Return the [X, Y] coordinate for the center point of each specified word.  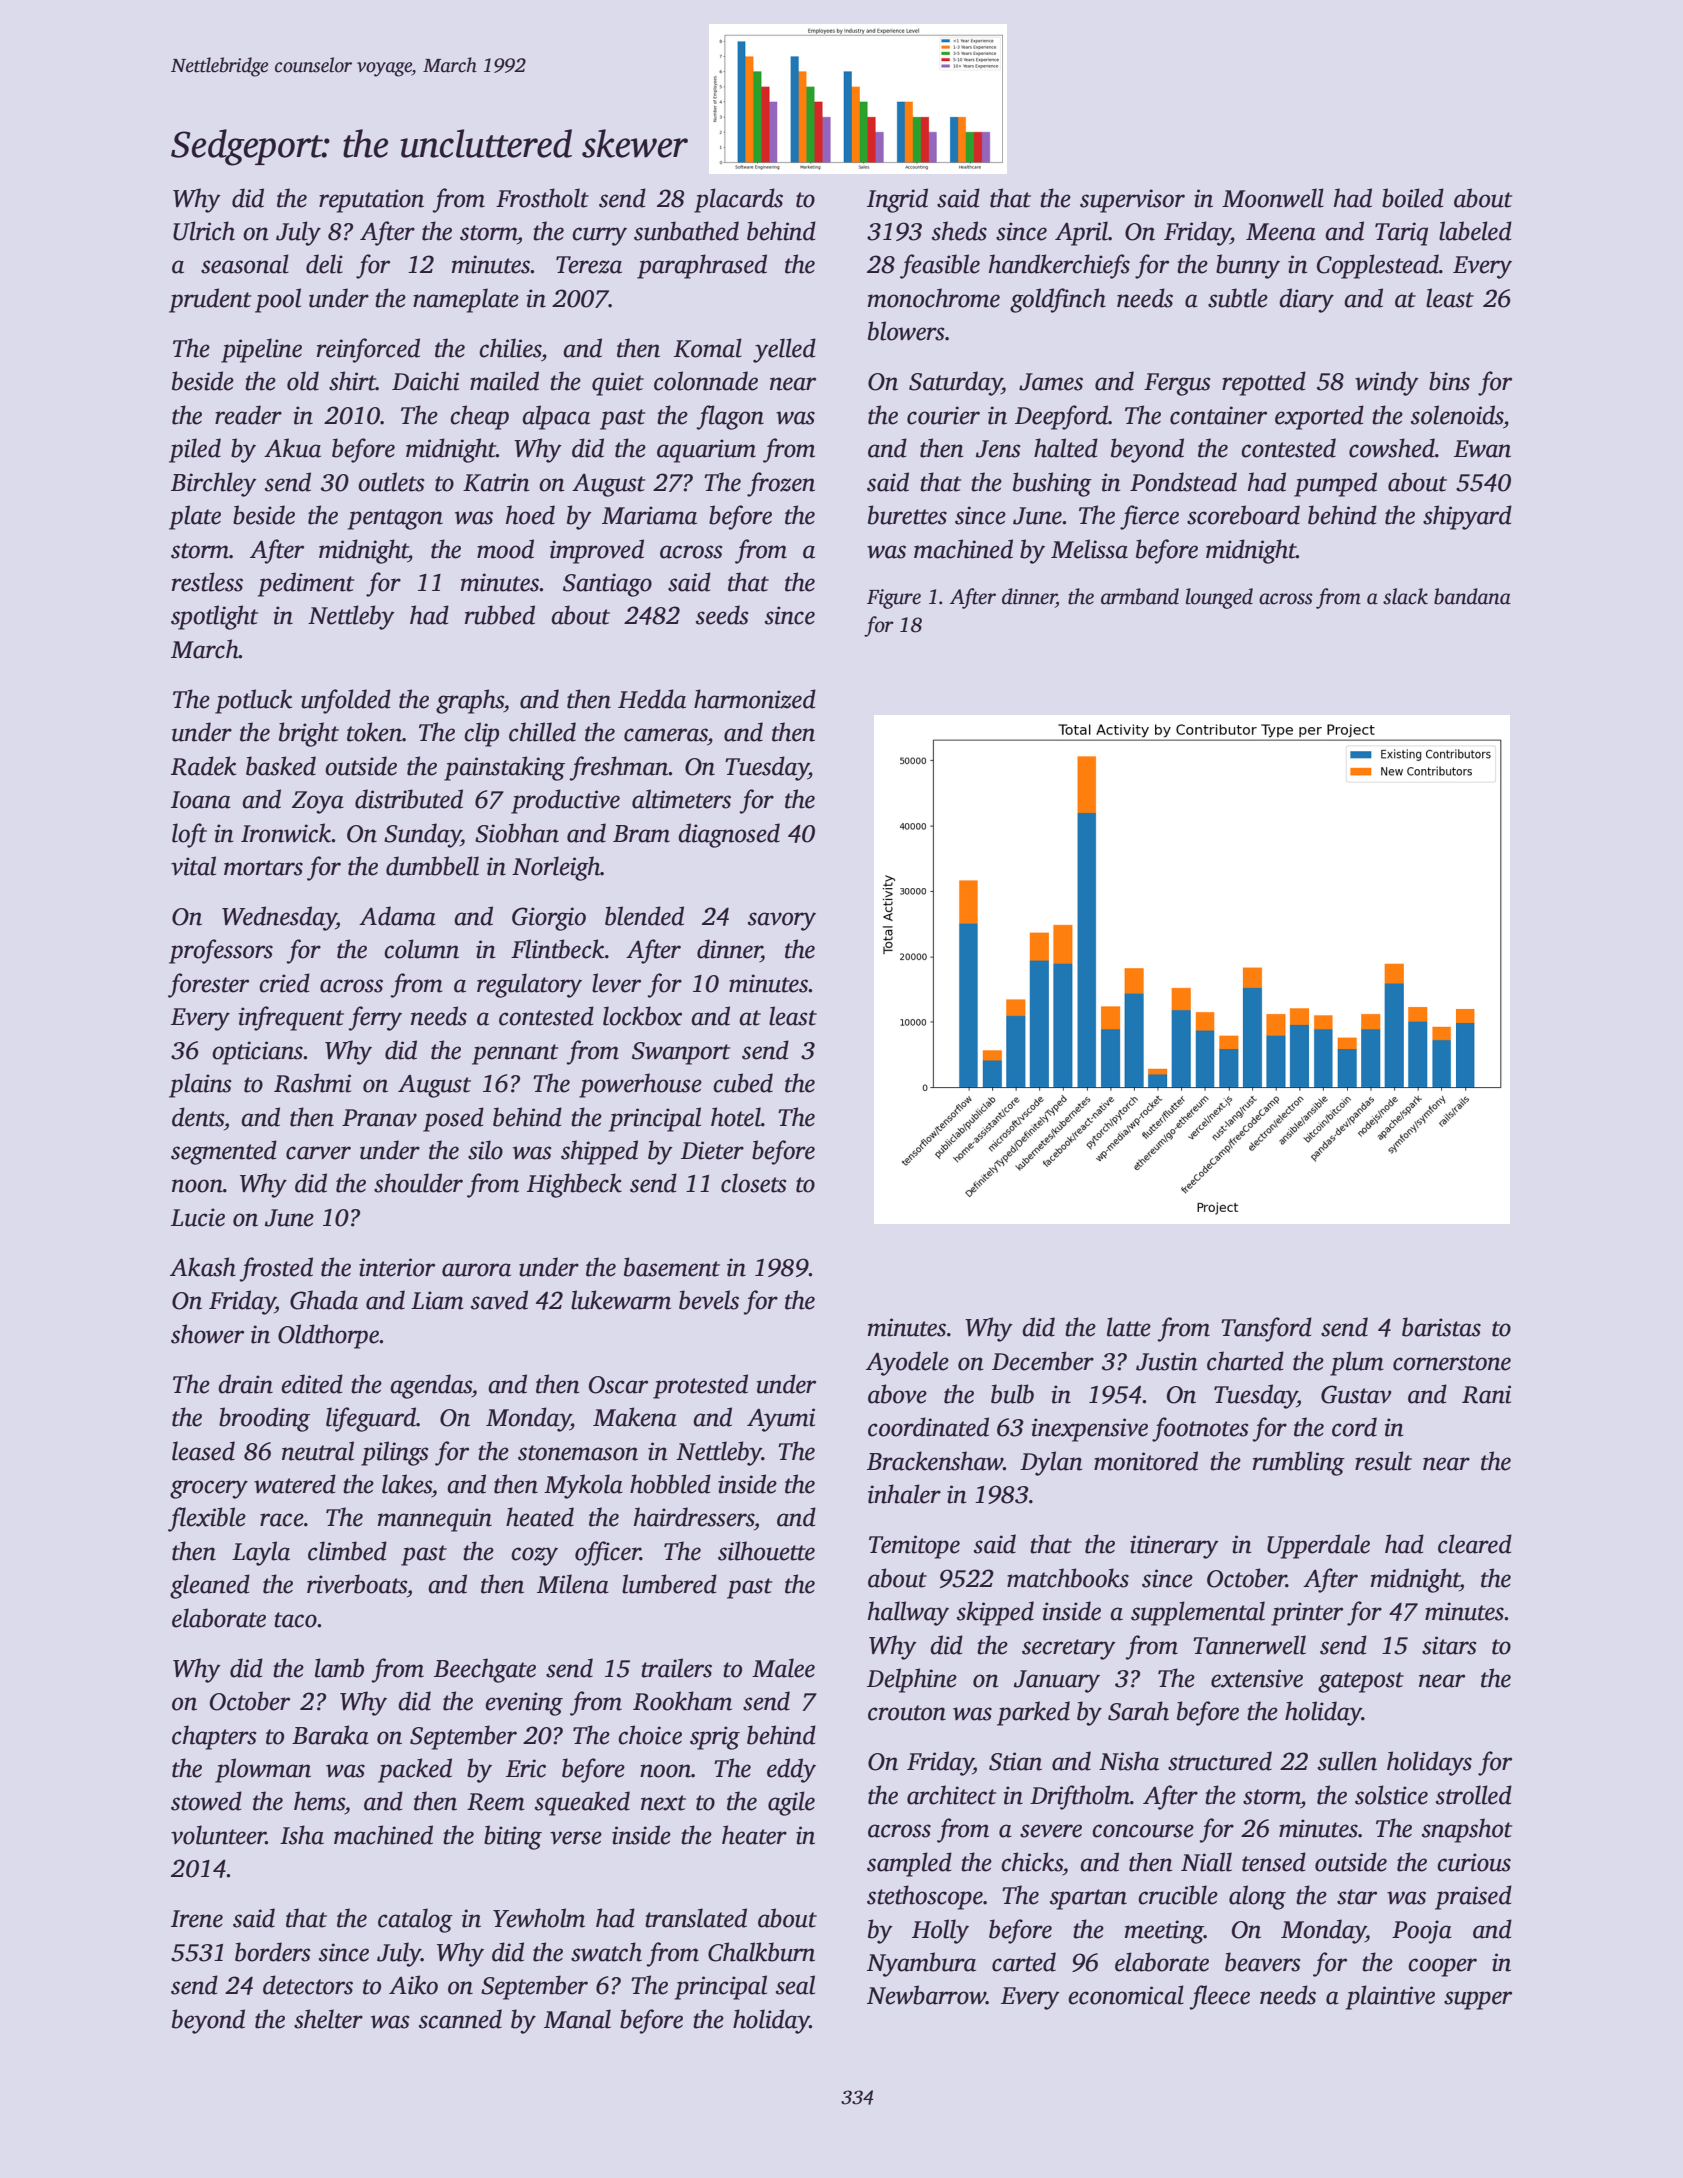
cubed [743, 1083]
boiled [1413, 198]
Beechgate [485, 1670]
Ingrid [897, 200]
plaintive [1390, 1997]
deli [324, 264]
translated [696, 1918]
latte [1129, 1327]
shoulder [418, 1183]
